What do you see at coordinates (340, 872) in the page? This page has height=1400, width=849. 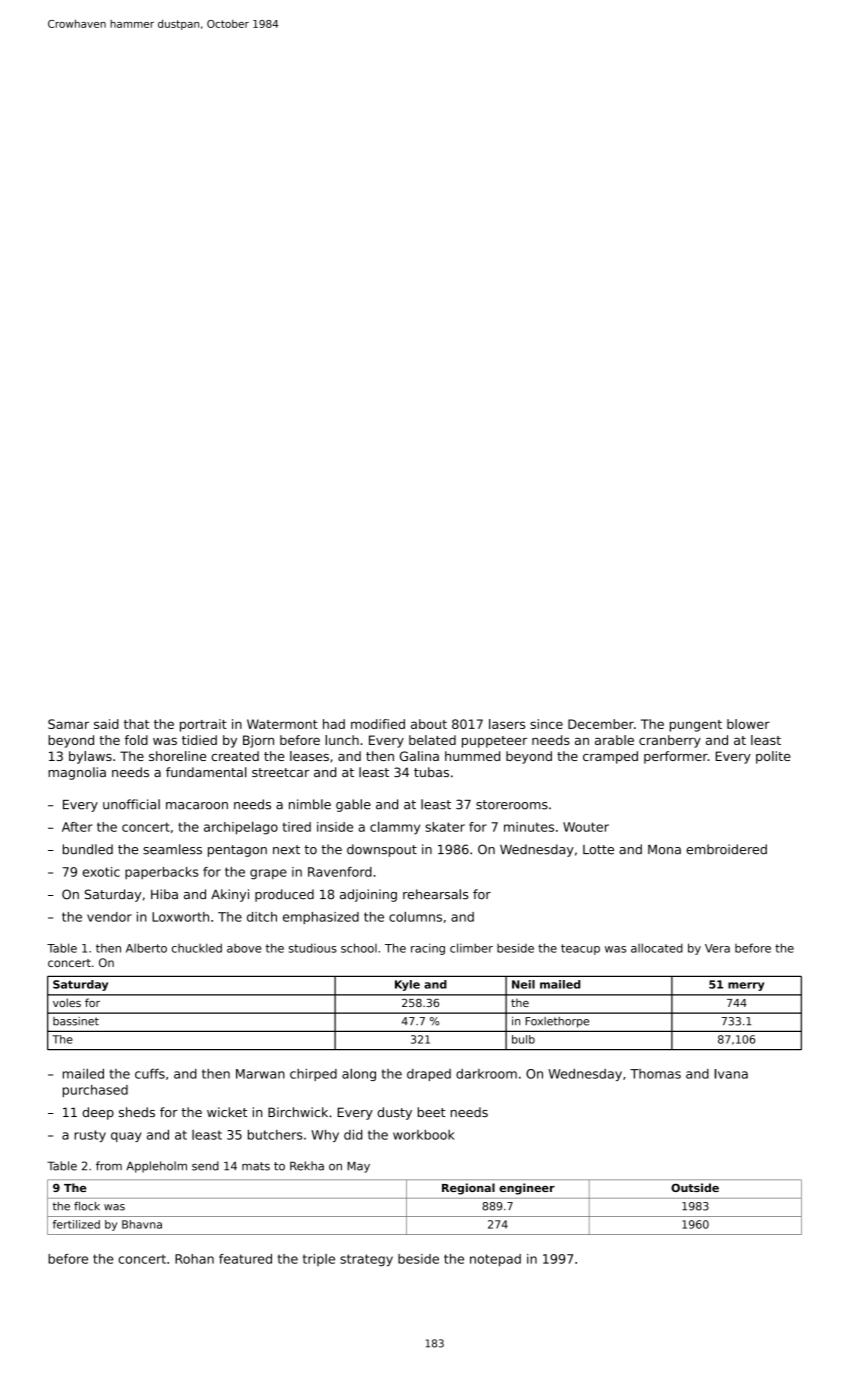 I see `Ravenford` at bounding box center [340, 872].
